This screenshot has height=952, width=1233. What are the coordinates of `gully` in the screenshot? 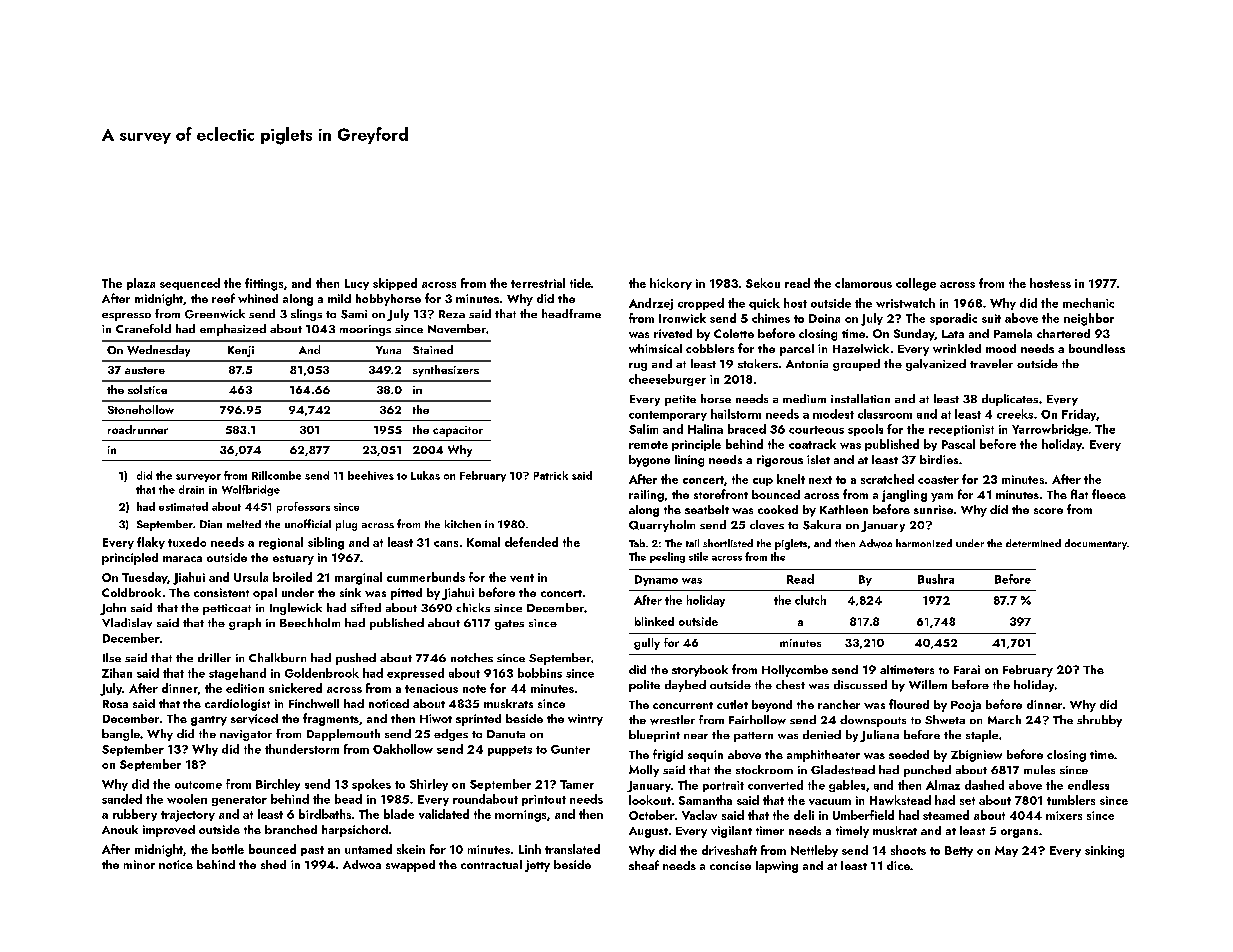 It's located at (647, 644).
